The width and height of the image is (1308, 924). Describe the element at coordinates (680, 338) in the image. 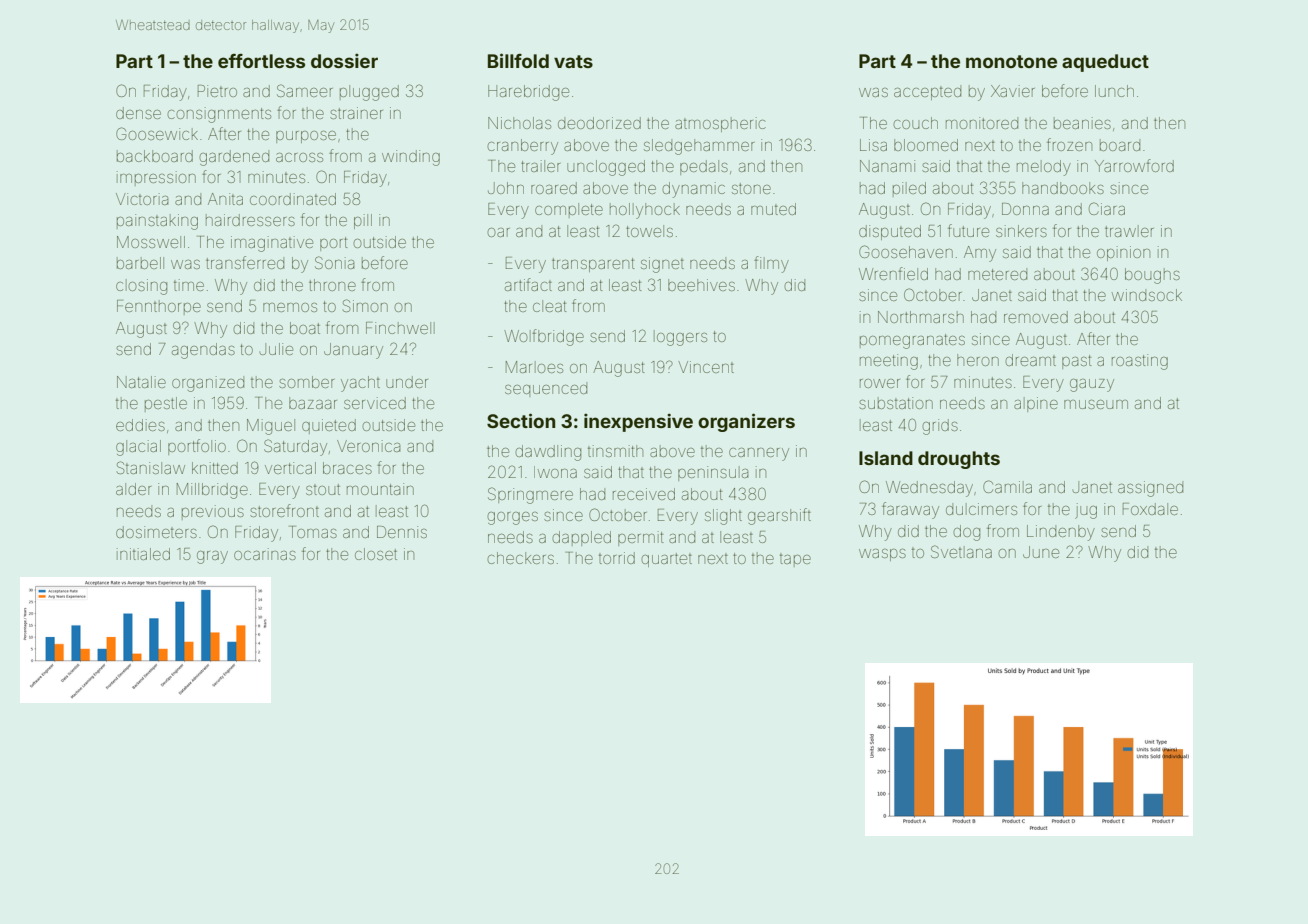

I see `loggers` at that location.
